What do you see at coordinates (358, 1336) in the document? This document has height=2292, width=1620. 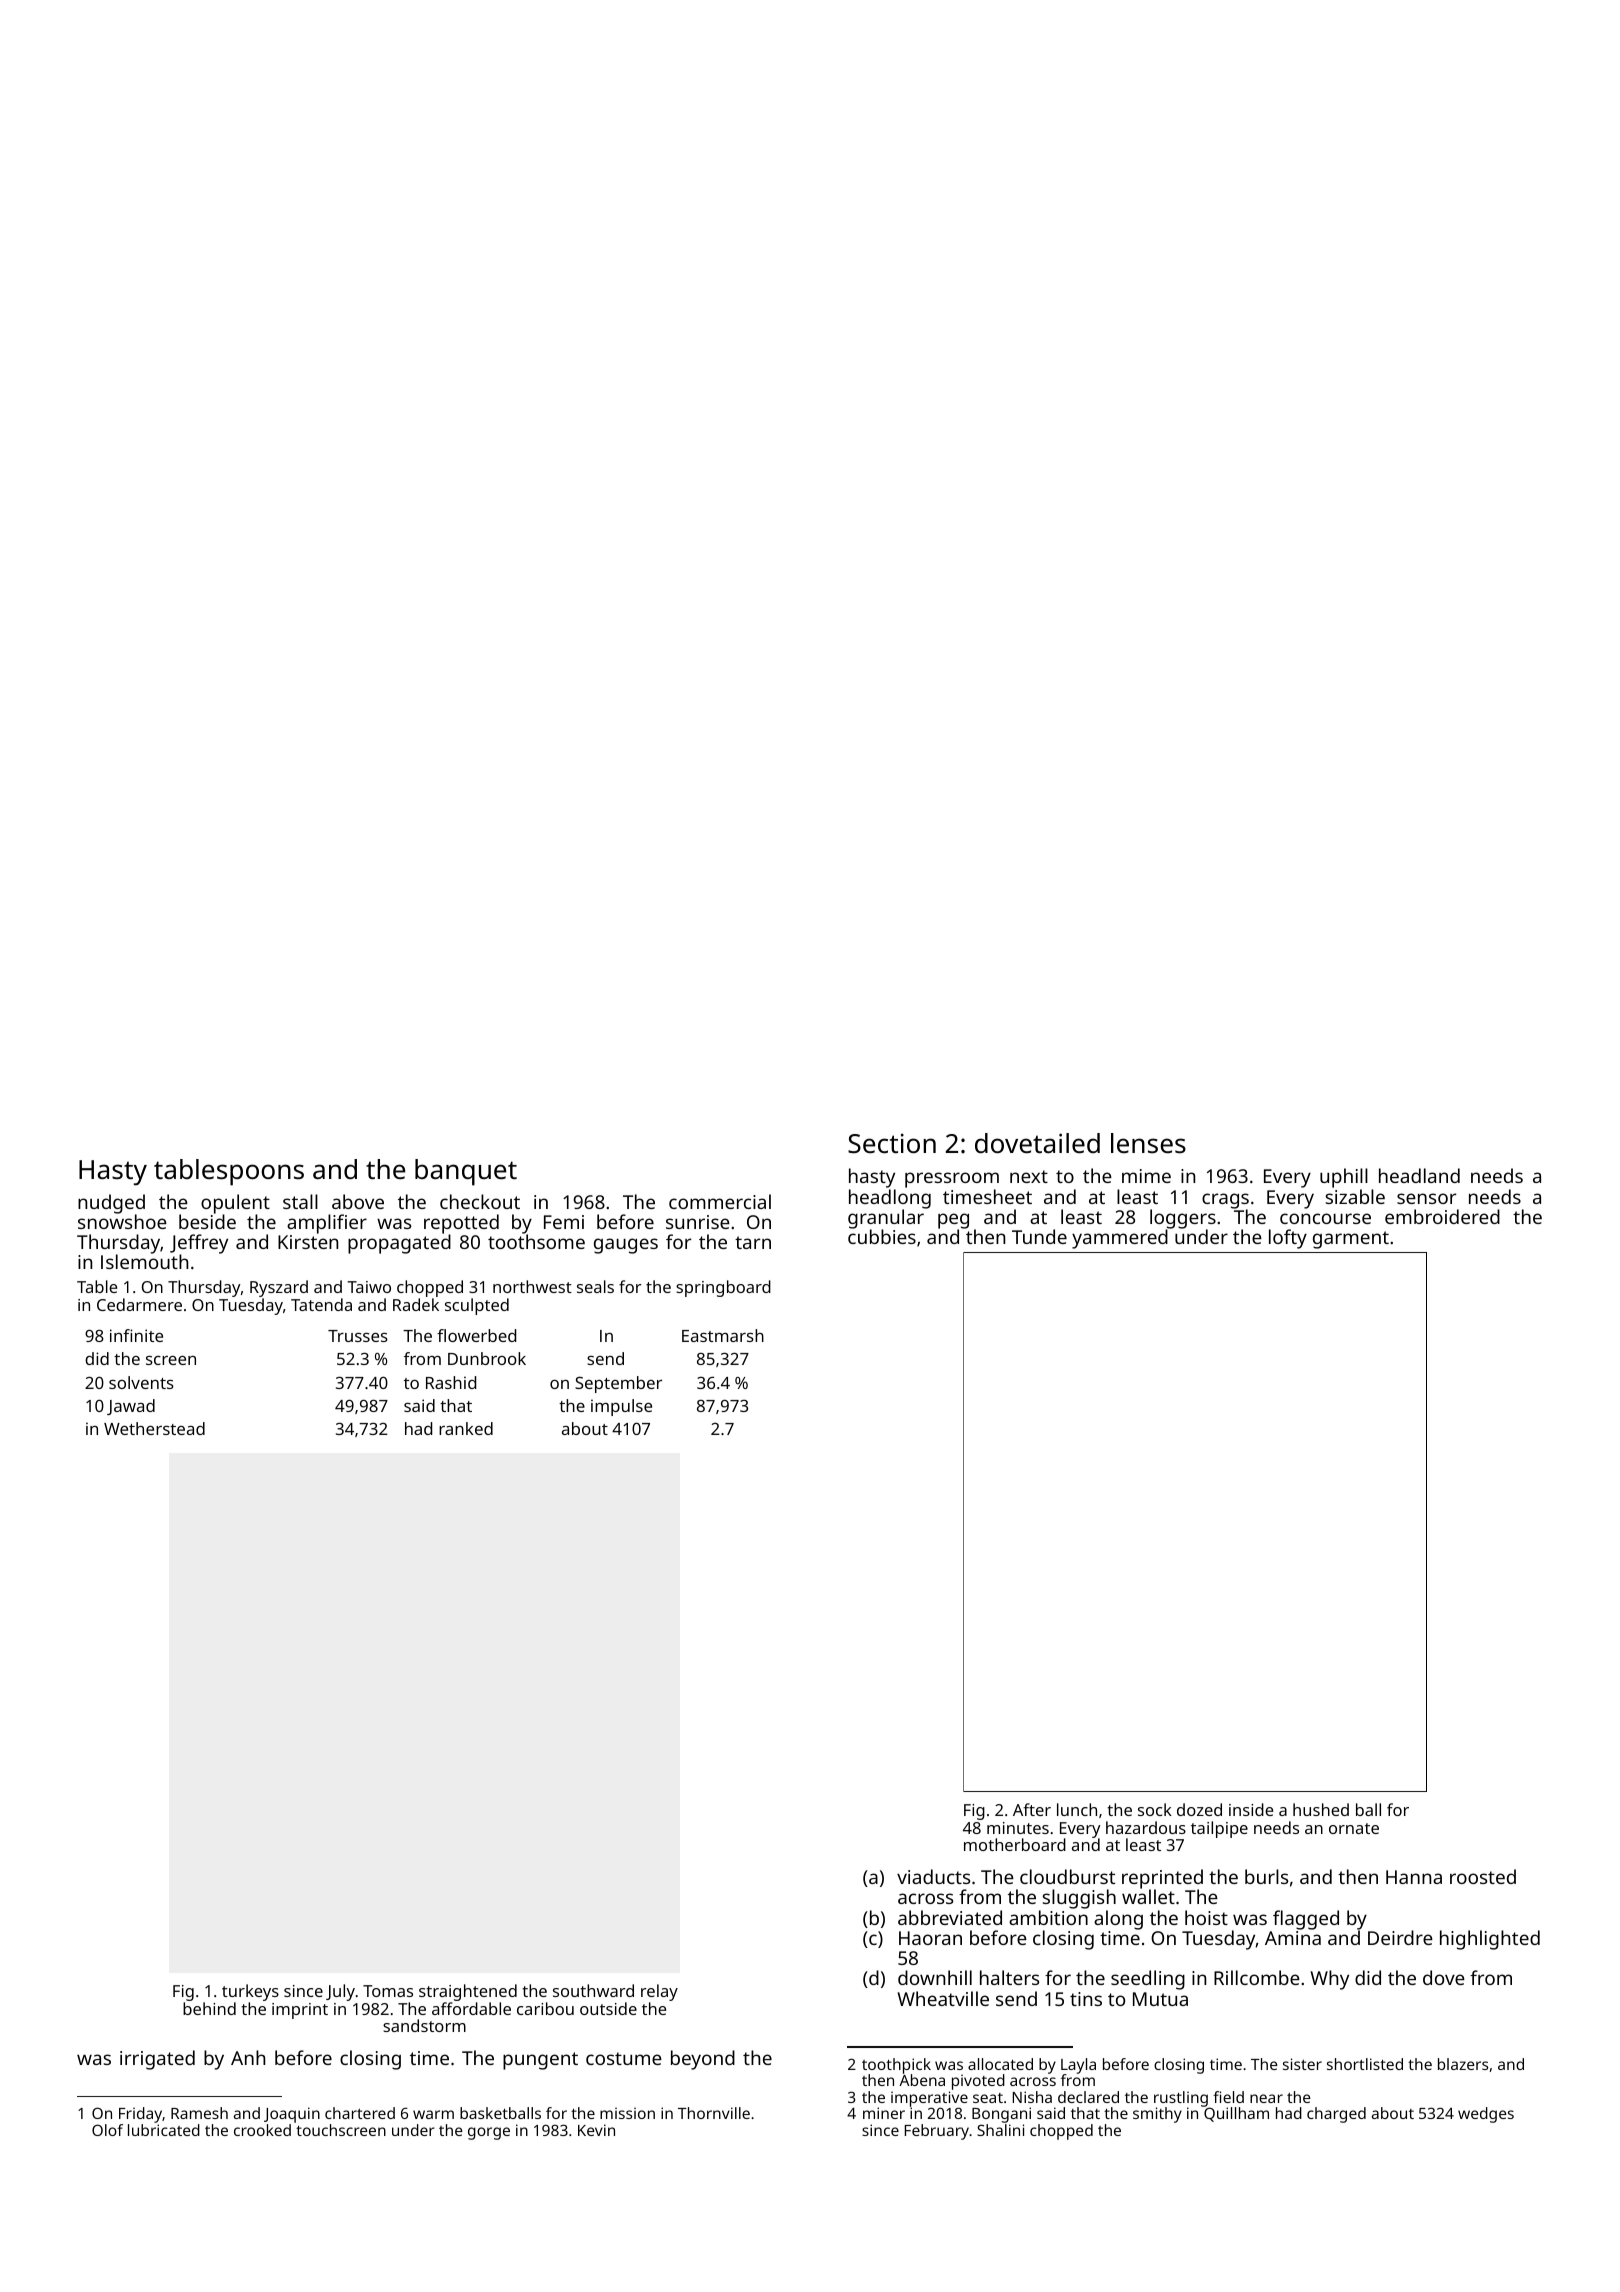 I see `Trusses` at bounding box center [358, 1336].
